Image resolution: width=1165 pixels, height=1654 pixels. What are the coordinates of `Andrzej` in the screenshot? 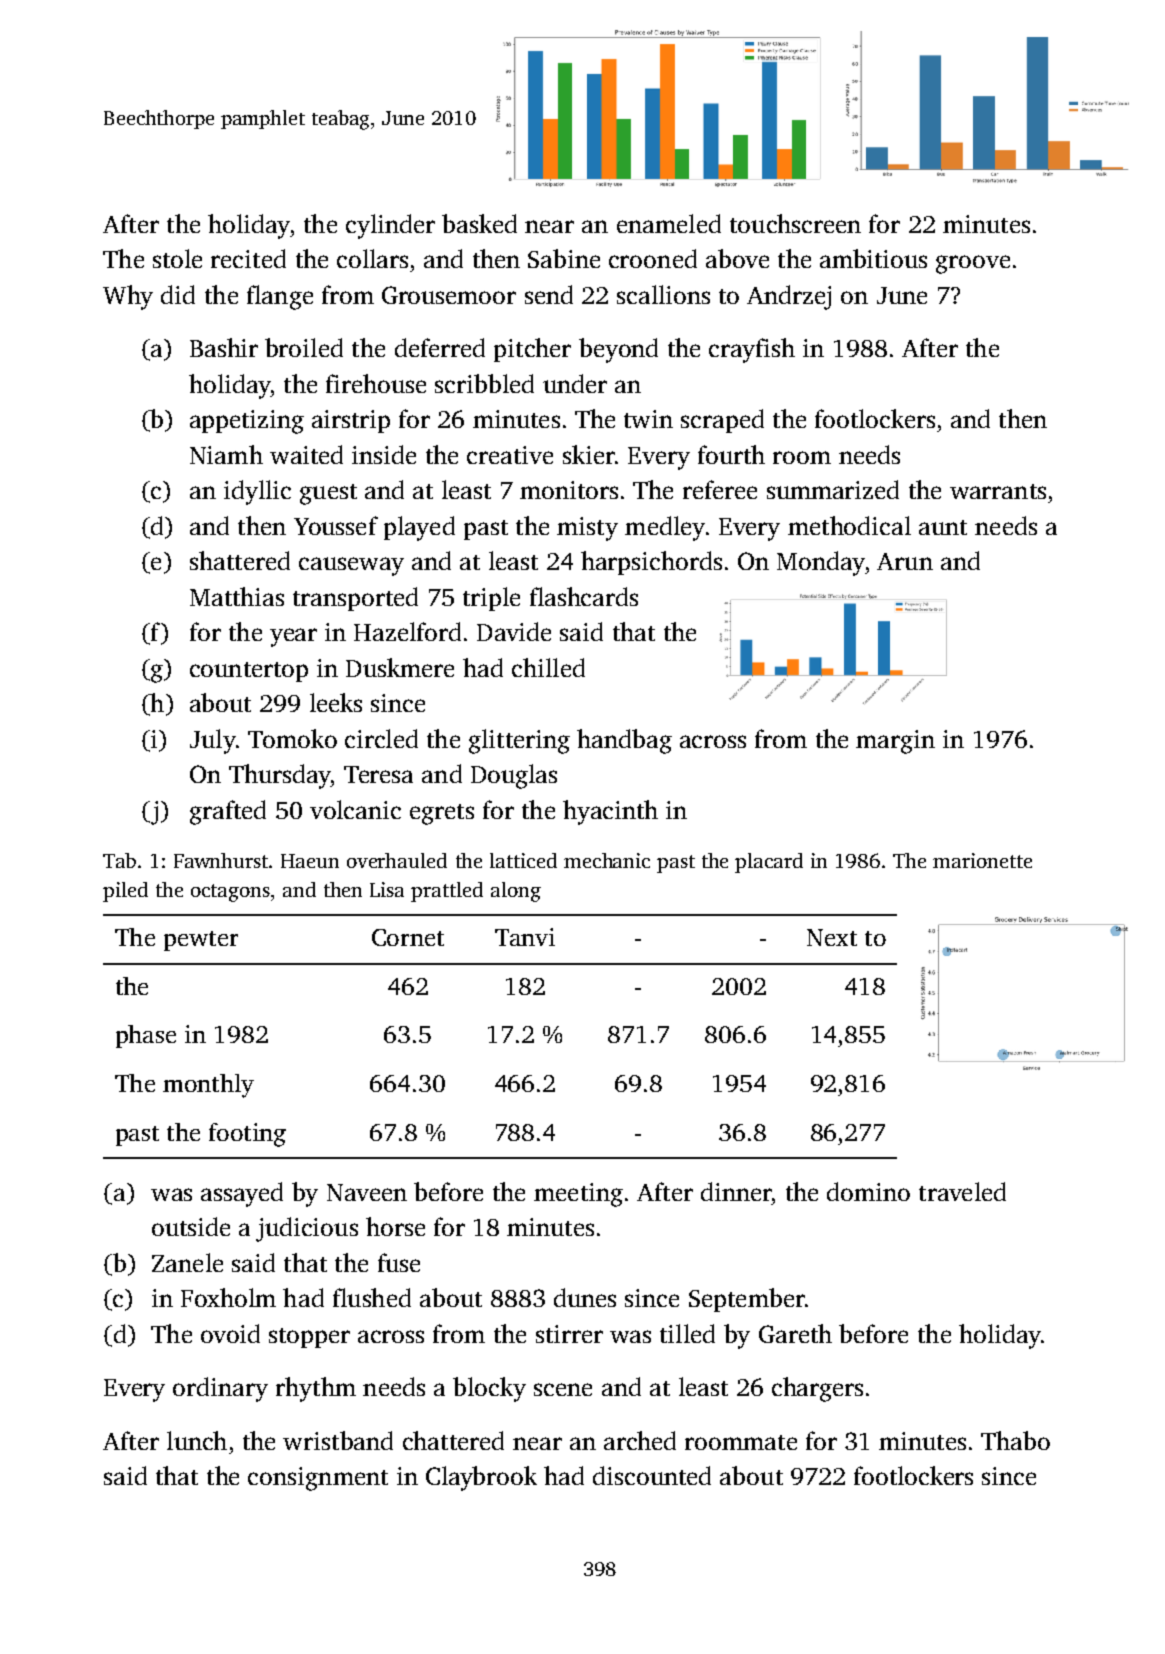 It's located at (789, 297).
